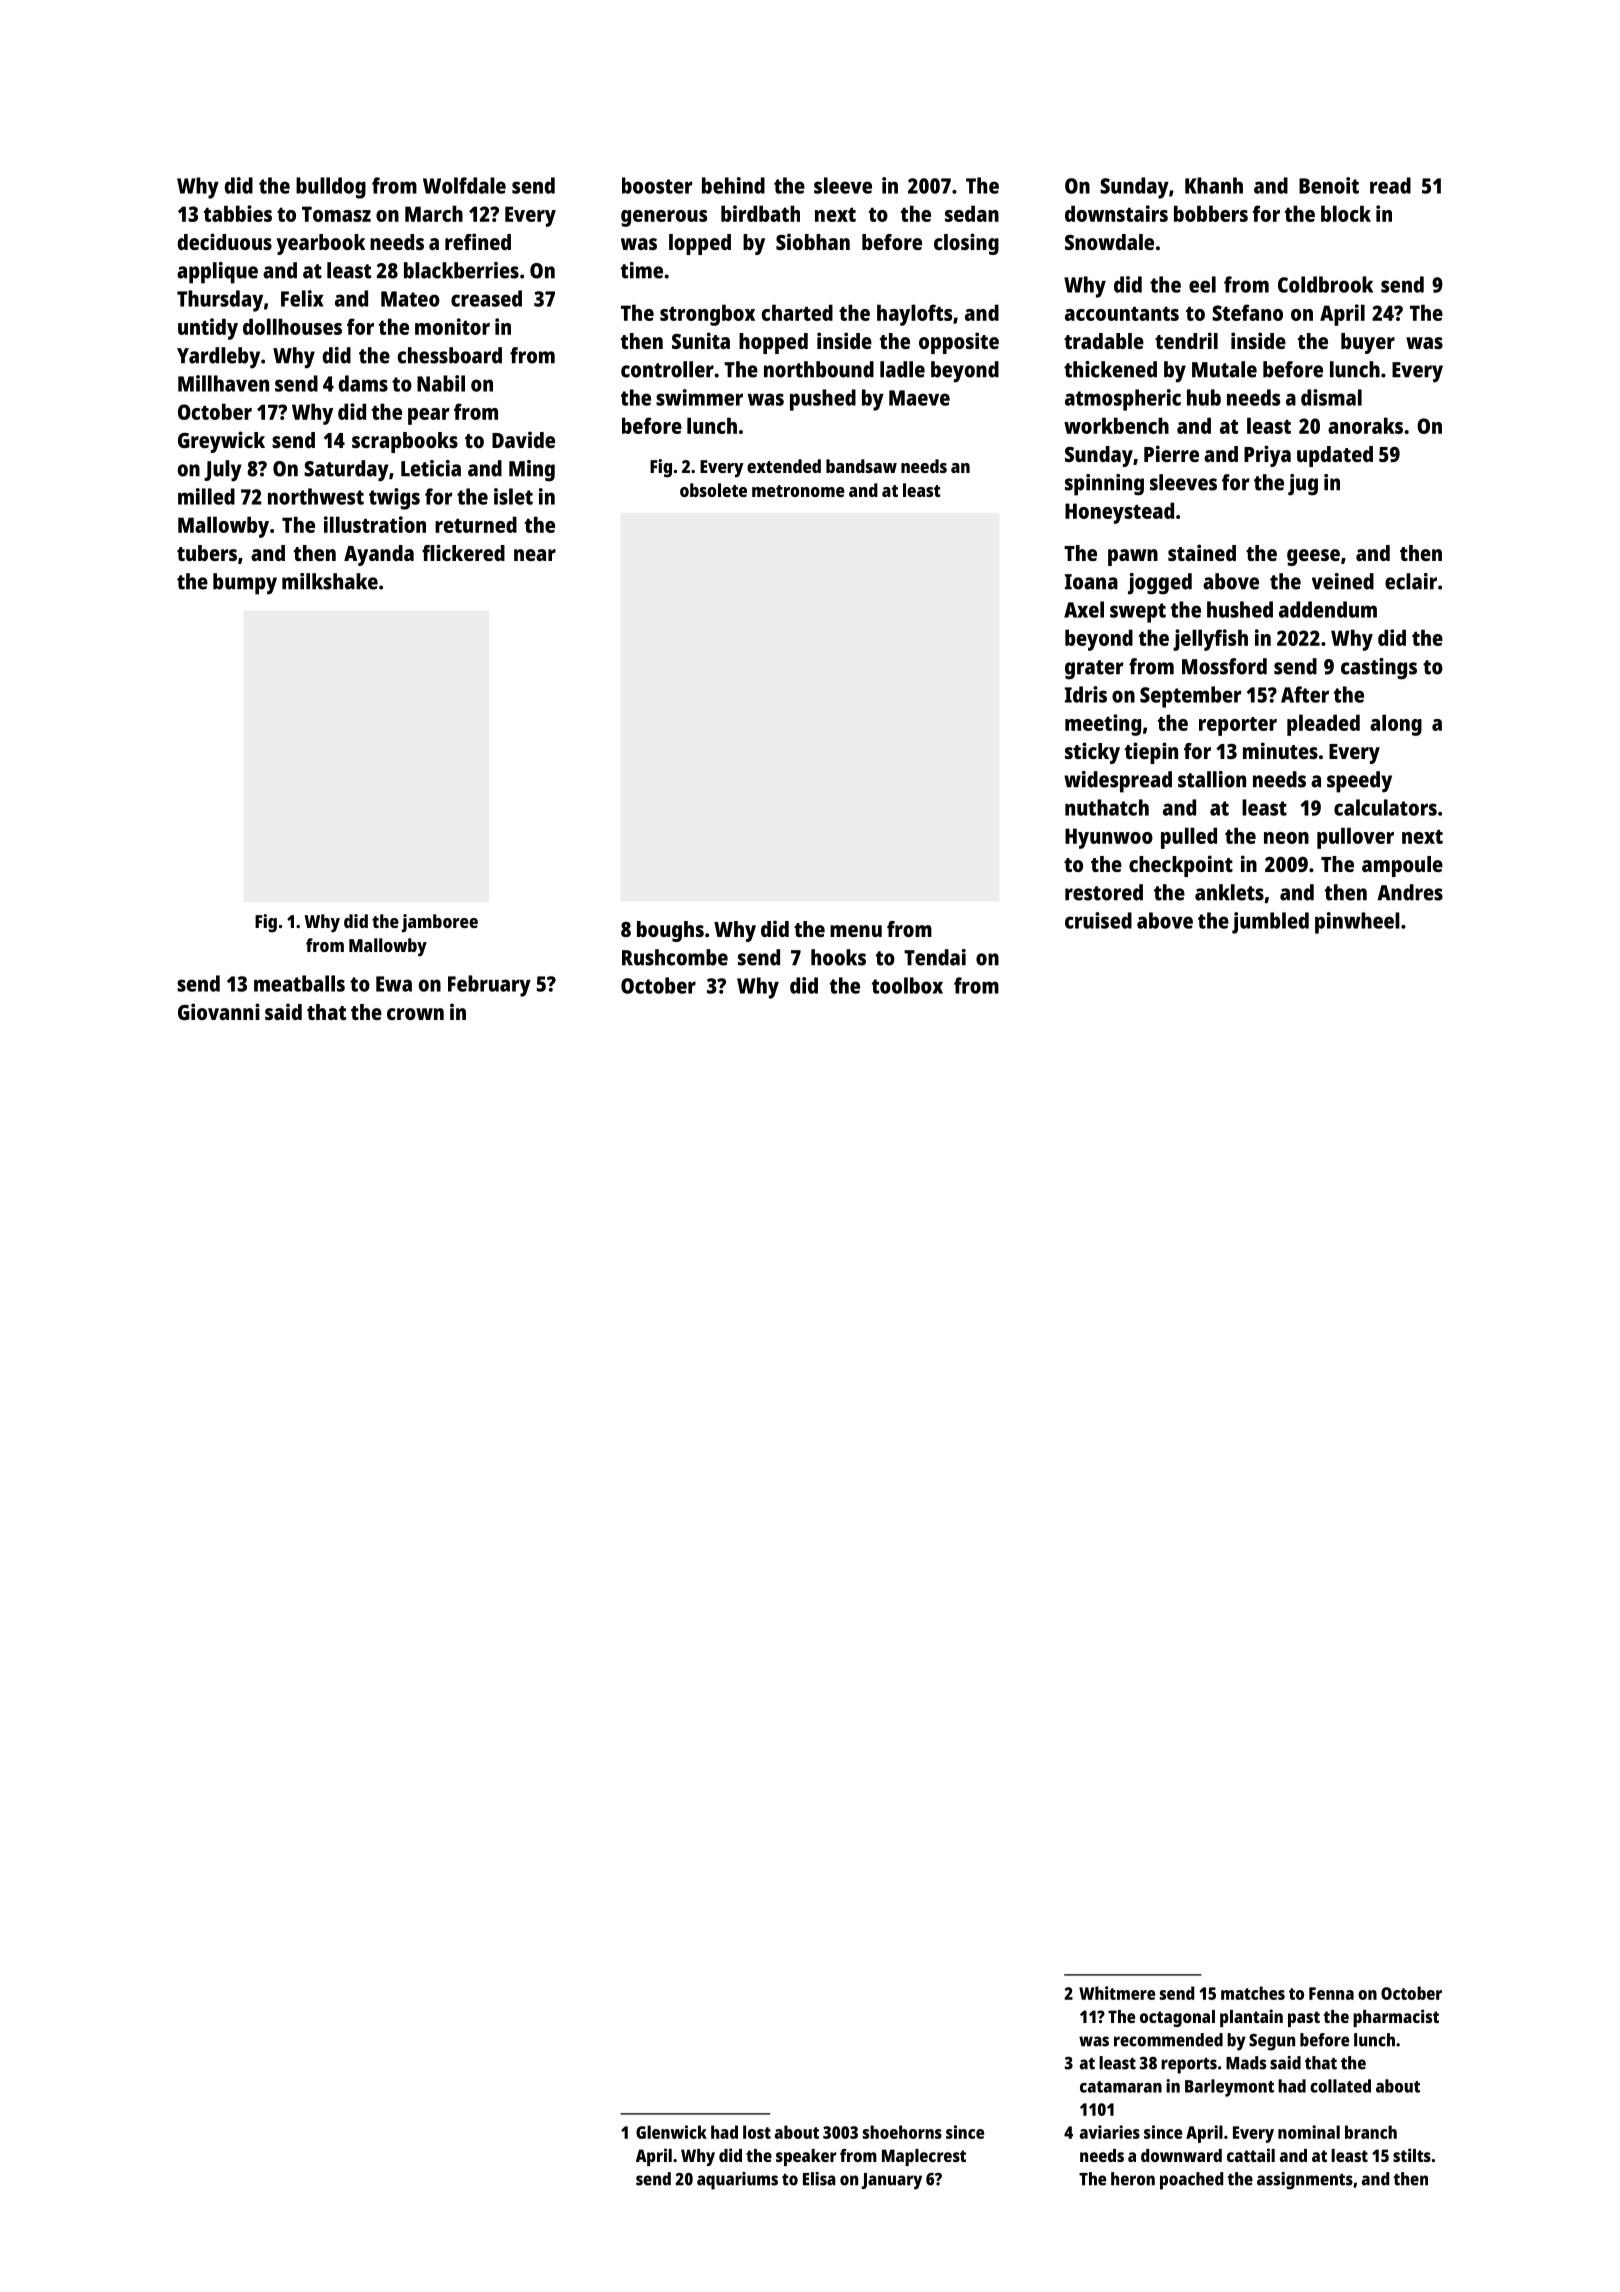  Describe the element at coordinates (463, 552) in the screenshot. I see `flickered` at that location.
